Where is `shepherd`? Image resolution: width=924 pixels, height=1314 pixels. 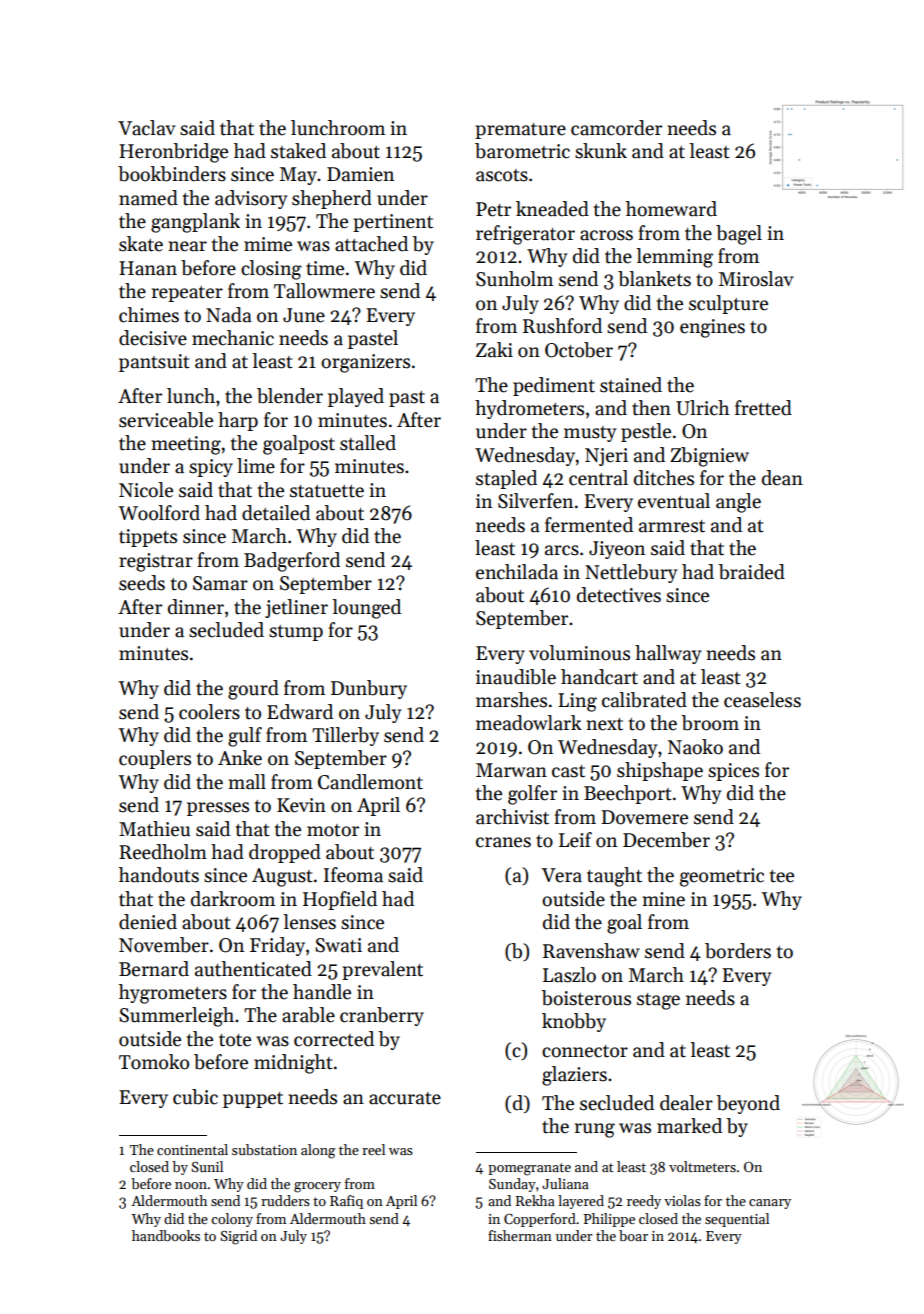 shepherd is located at coordinates (332, 199).
